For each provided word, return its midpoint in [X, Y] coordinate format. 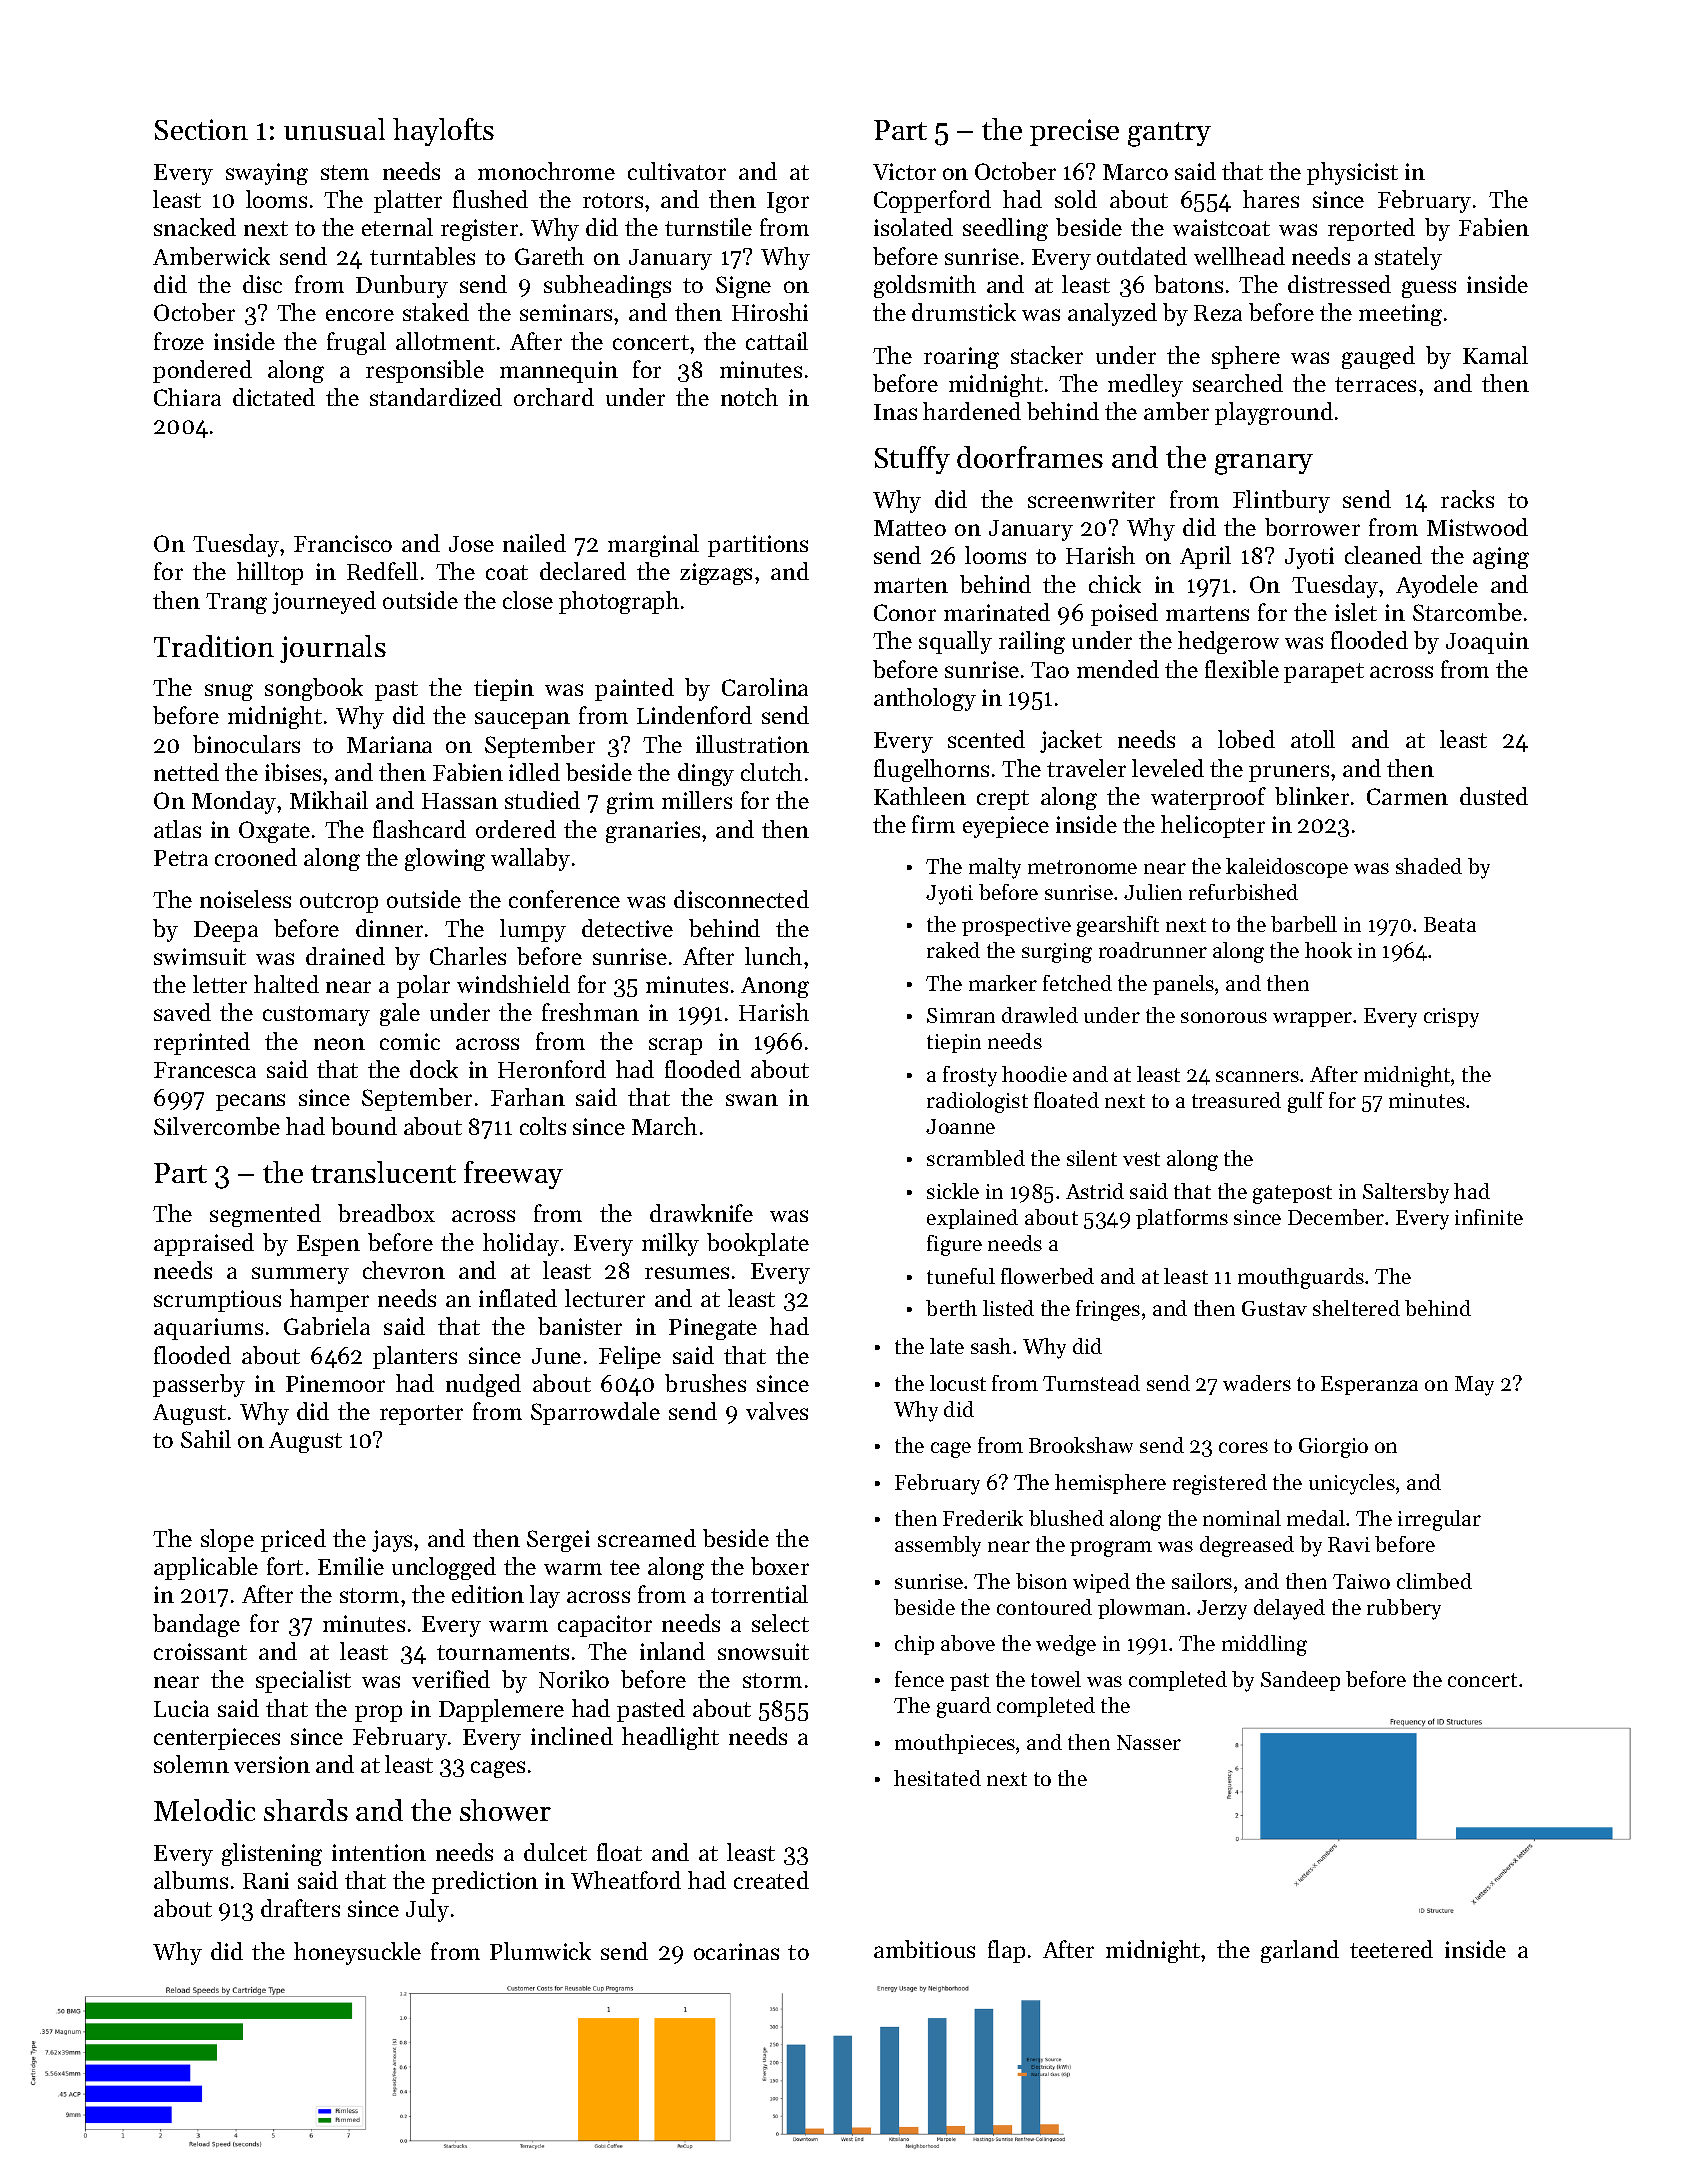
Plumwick [540, 1951]
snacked [195, 227]
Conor [905, 612]
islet [1356, 612]
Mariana [389, 744]
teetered [1391, 1949]
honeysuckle [357, 1953]
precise [1074, 132]
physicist [1352, 173]
